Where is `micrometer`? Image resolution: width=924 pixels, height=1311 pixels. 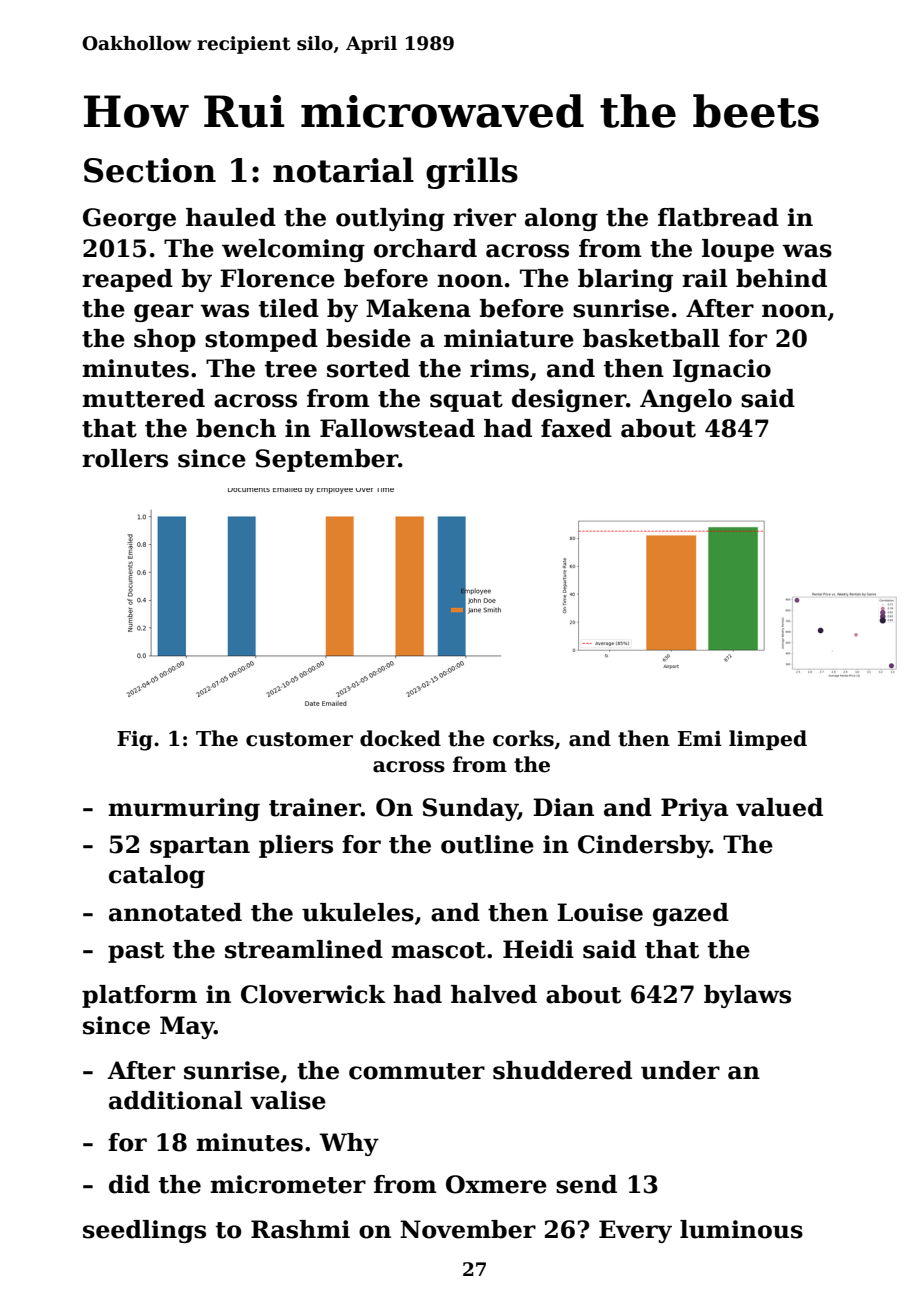 micrometer is located at coordinates (288, 1184).
